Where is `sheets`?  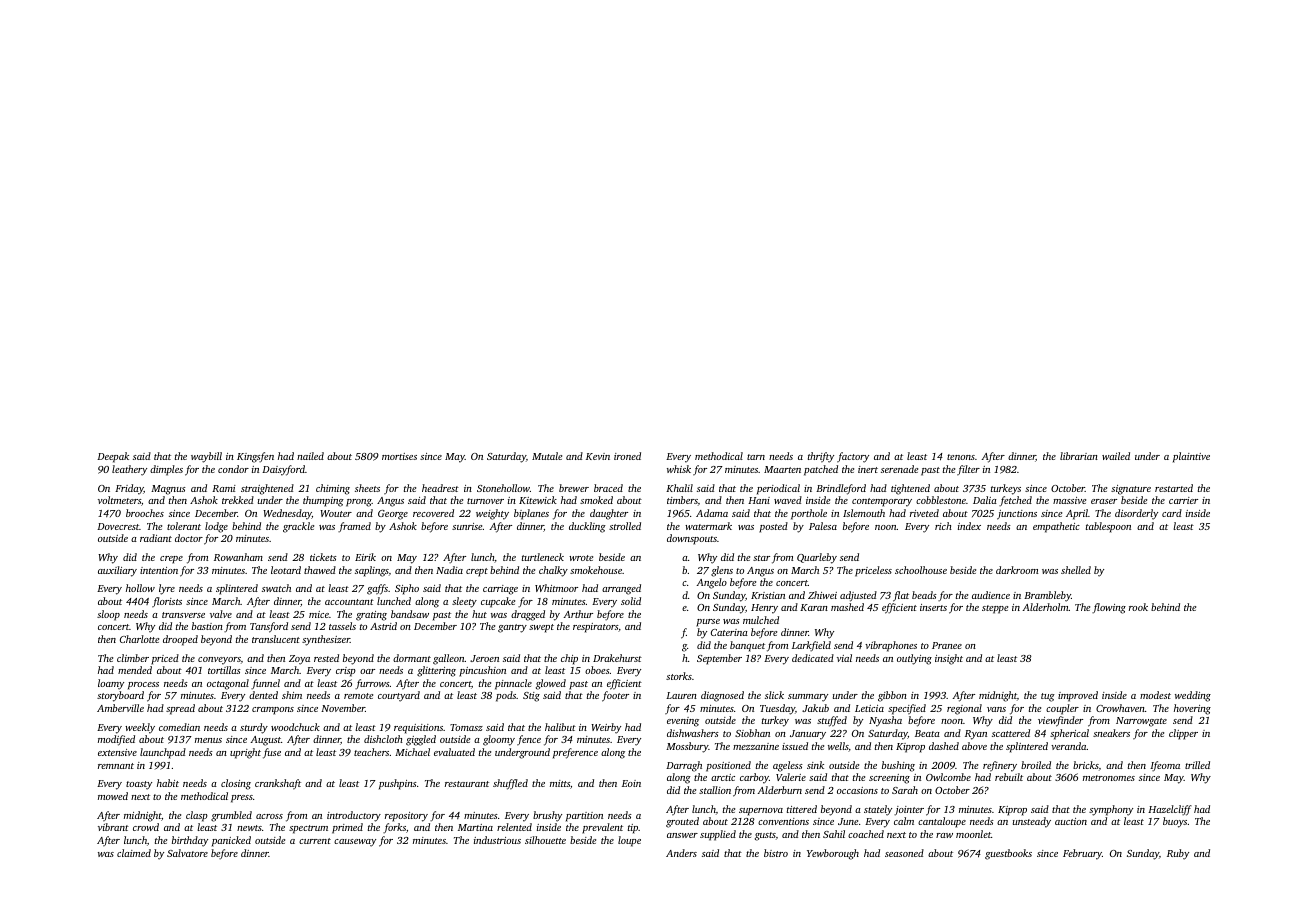 sheets is located at coordinates (367, 488).
